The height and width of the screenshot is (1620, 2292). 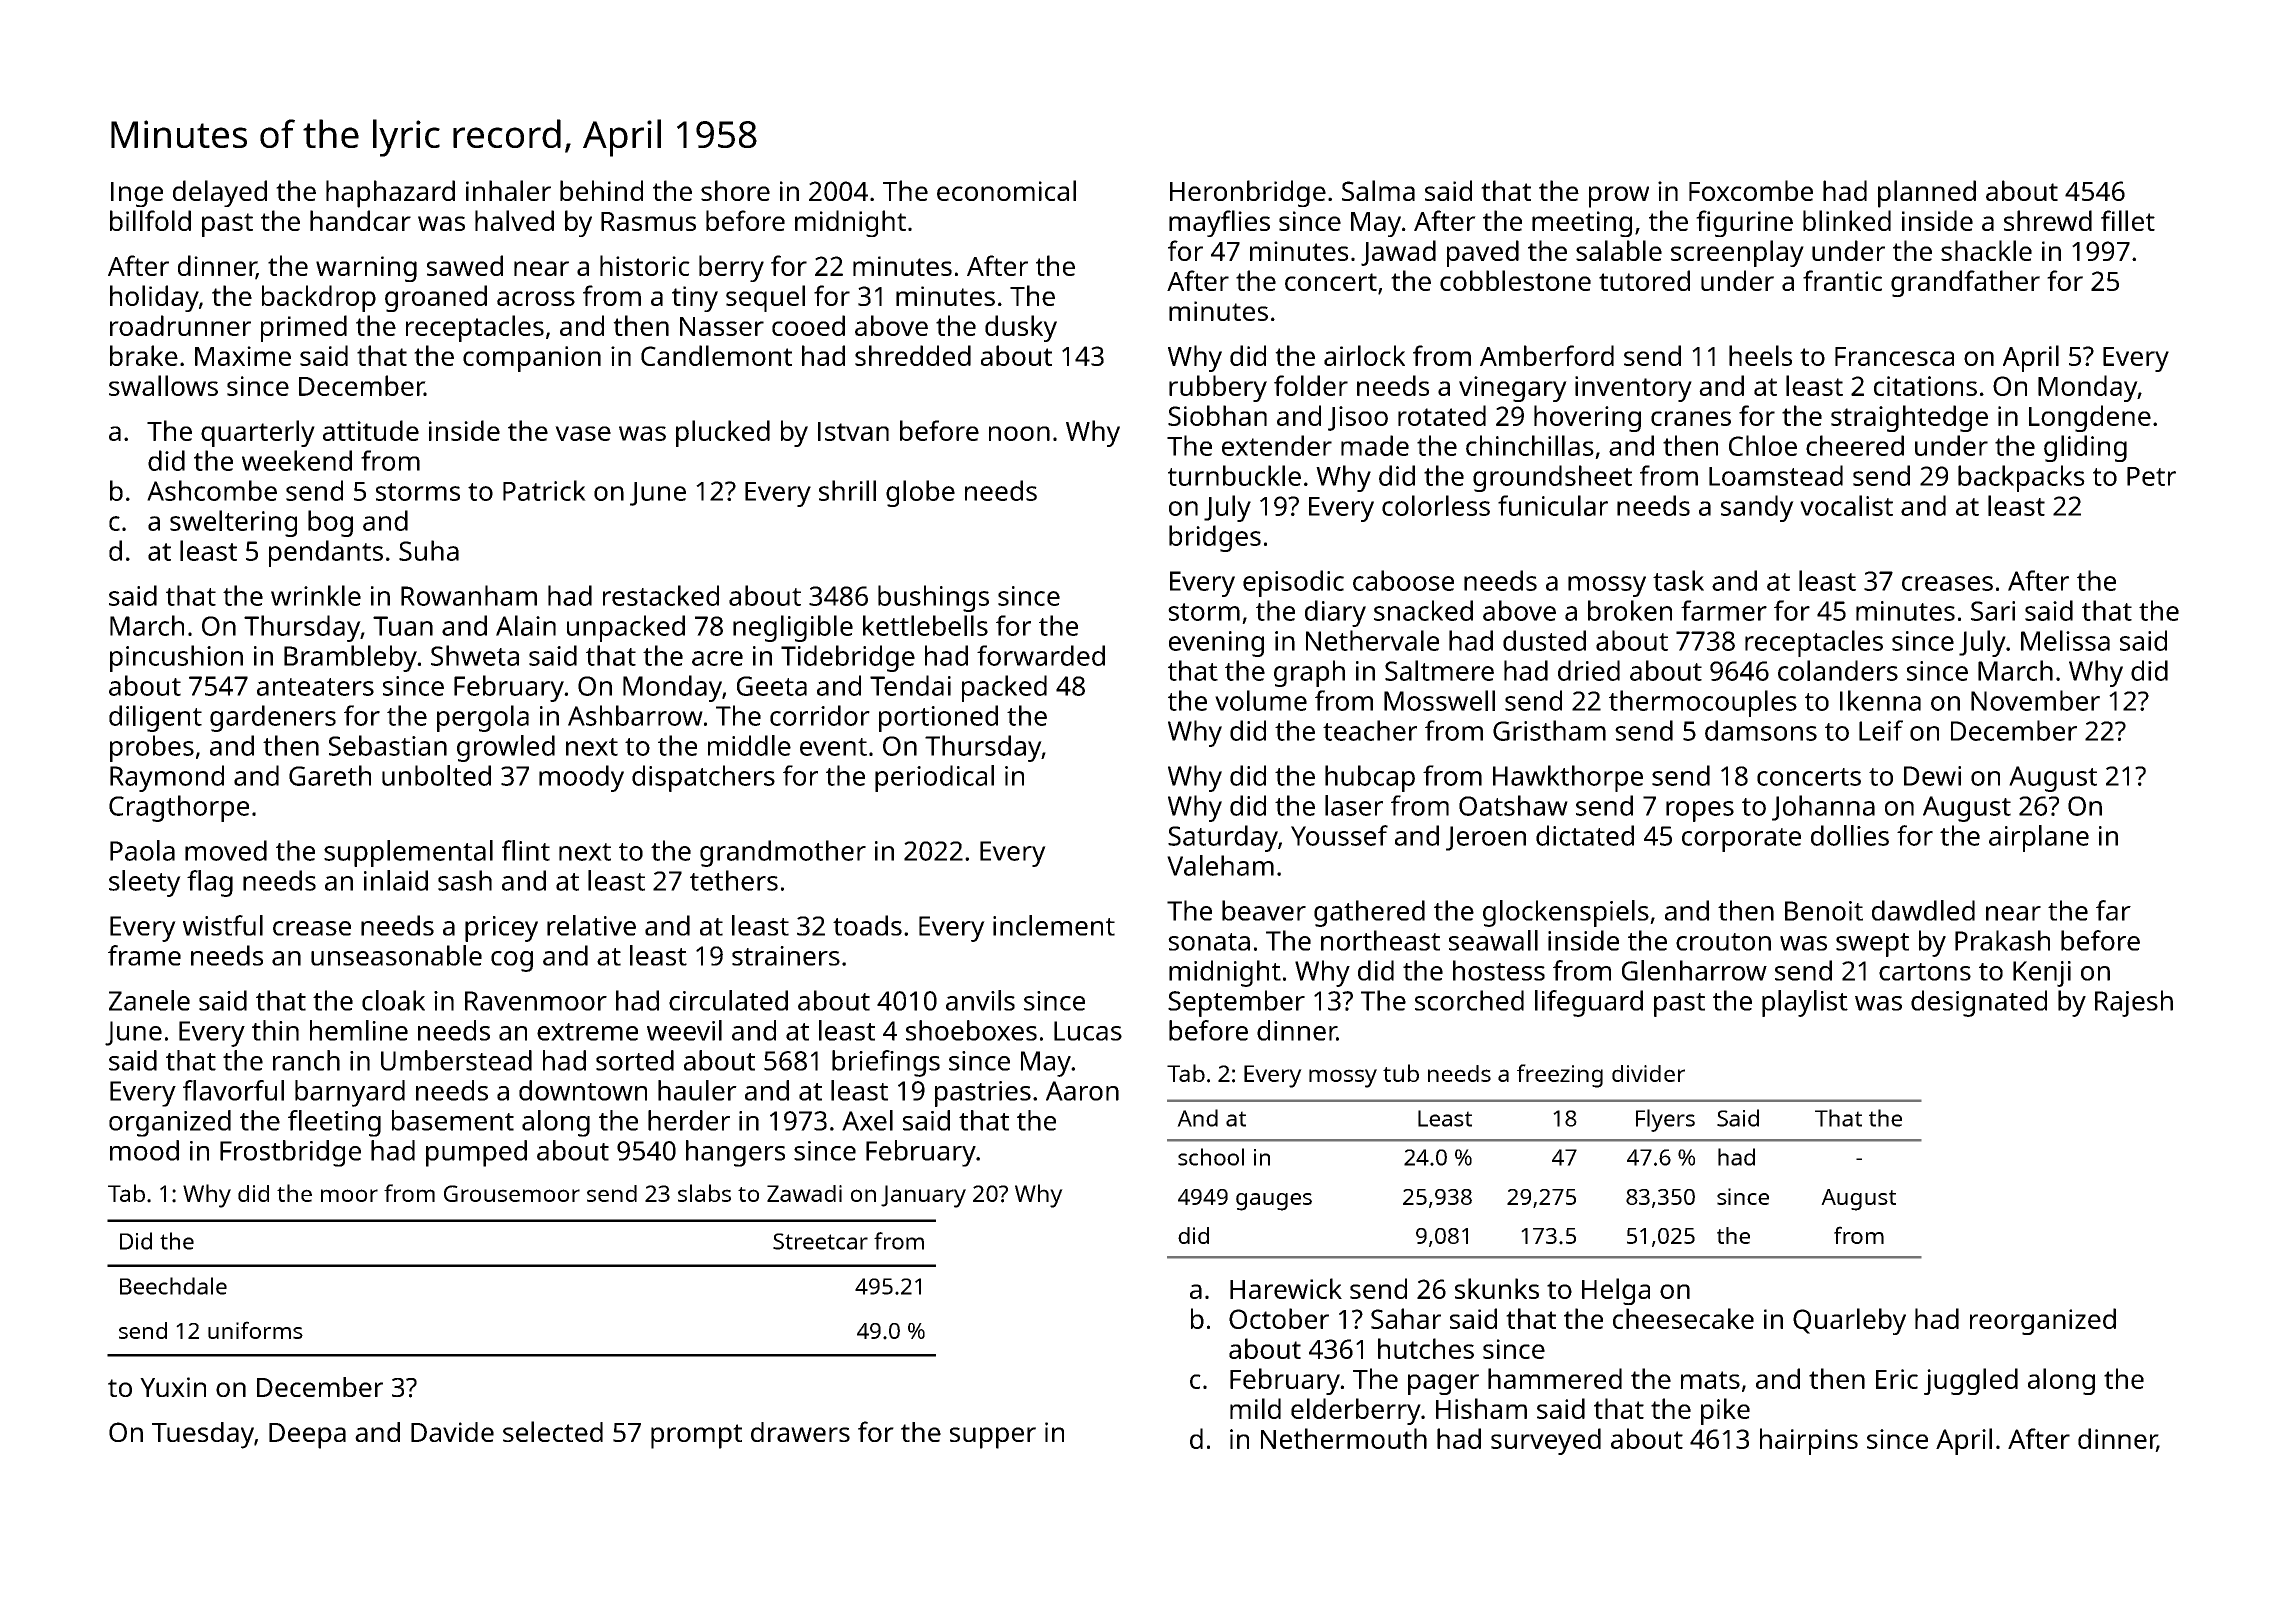 What do you see at coordinates (1309, 673) in the screenshot?
I see `graph` at bounding box center [1309, 673].
